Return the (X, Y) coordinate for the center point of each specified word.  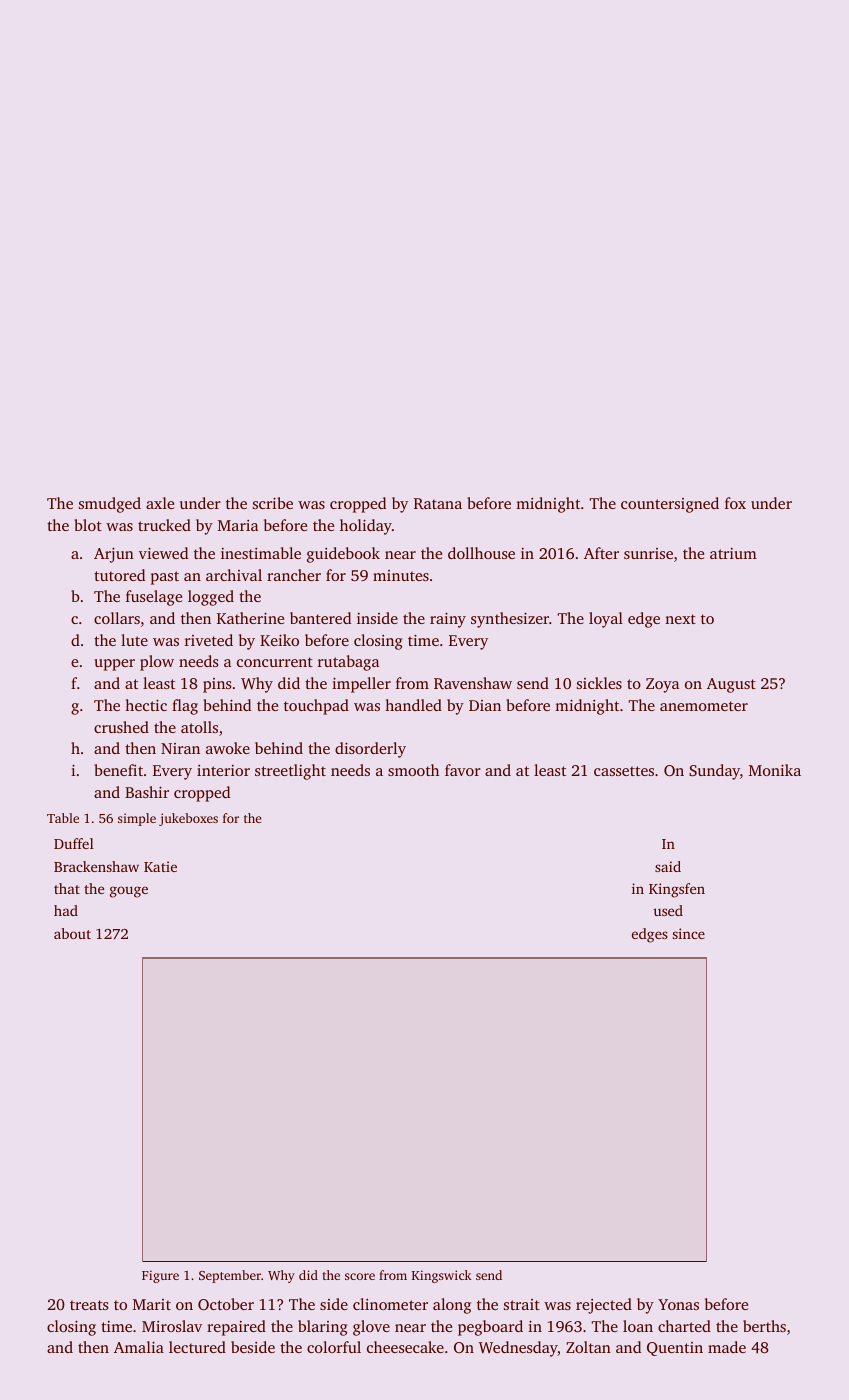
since (689, 933)
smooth (413, 770)
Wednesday (518, 1349)
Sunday (714, 772)
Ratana (438, 503)
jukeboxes (188, 819)
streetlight (290, 772)
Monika (775, 770)
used (668, 910)
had (66, 910)
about (72, 933)
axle (160, 503)
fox (735, 503)
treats (89, 1305)
